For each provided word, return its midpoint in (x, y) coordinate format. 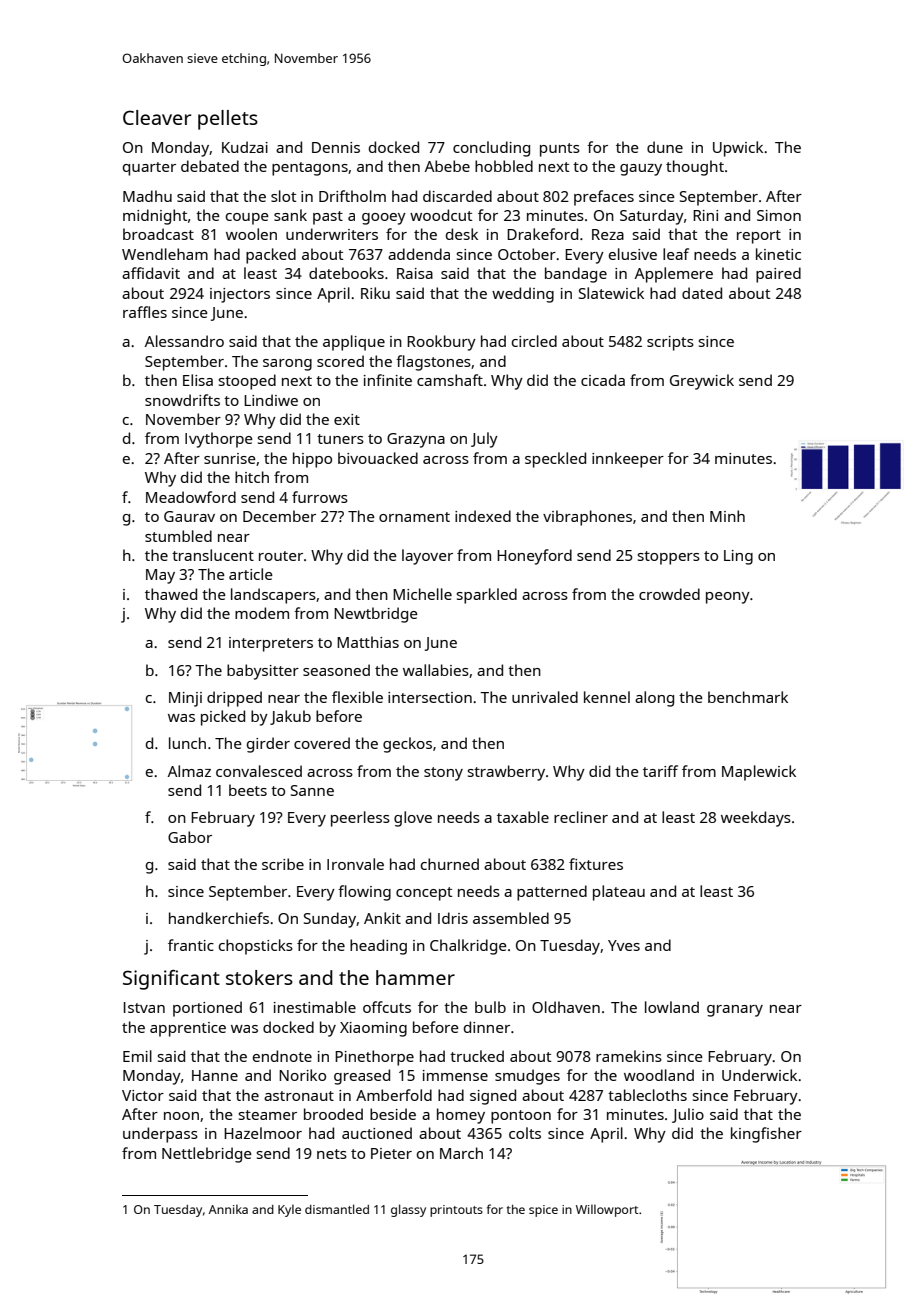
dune (665, 147)
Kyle (289, 1210)
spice (543, 1211)
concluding (491, 149)
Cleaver (157, 117)
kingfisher (766, 1135)
